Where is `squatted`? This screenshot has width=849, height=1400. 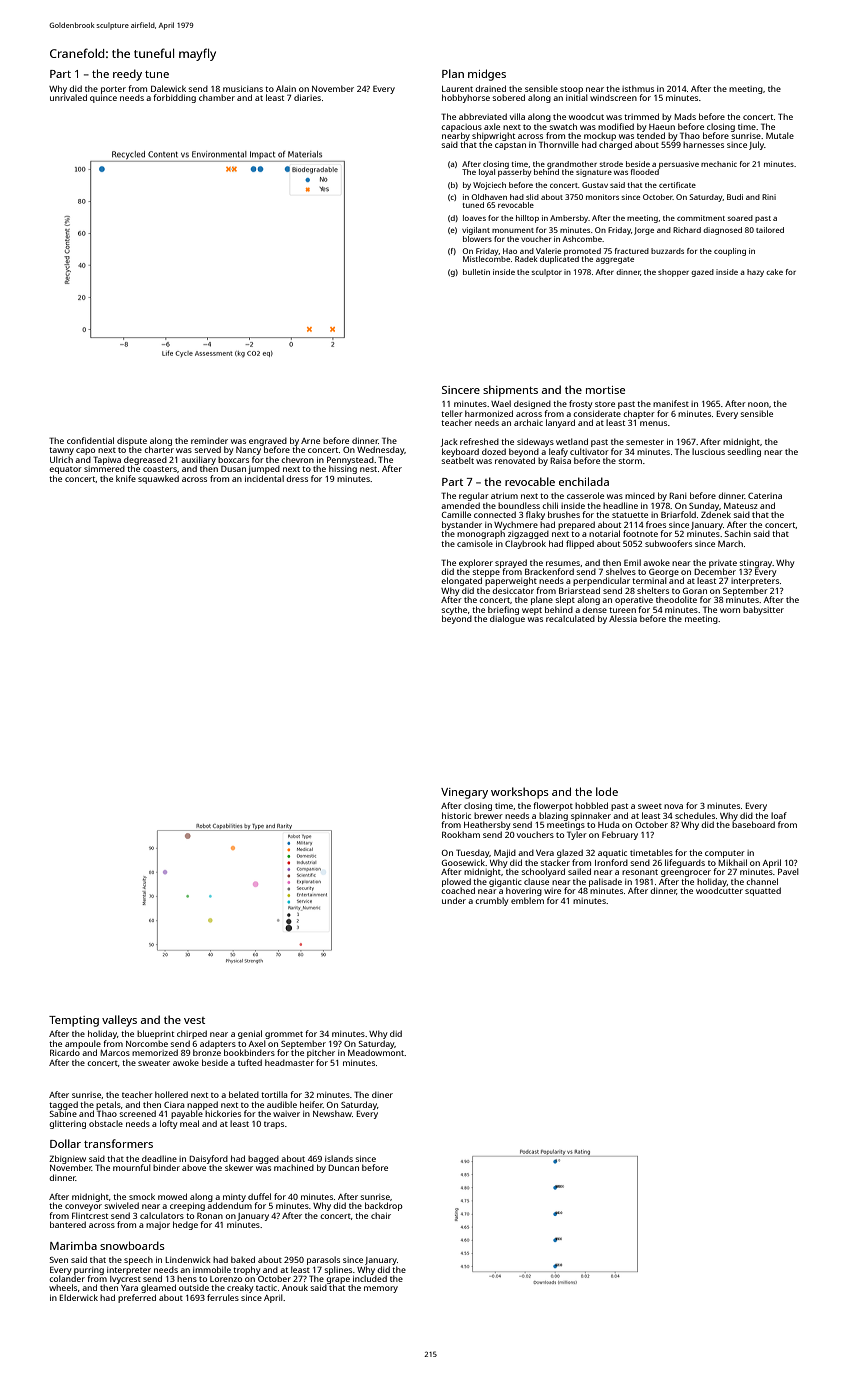
squatted is located at coordinates (763, 891).
